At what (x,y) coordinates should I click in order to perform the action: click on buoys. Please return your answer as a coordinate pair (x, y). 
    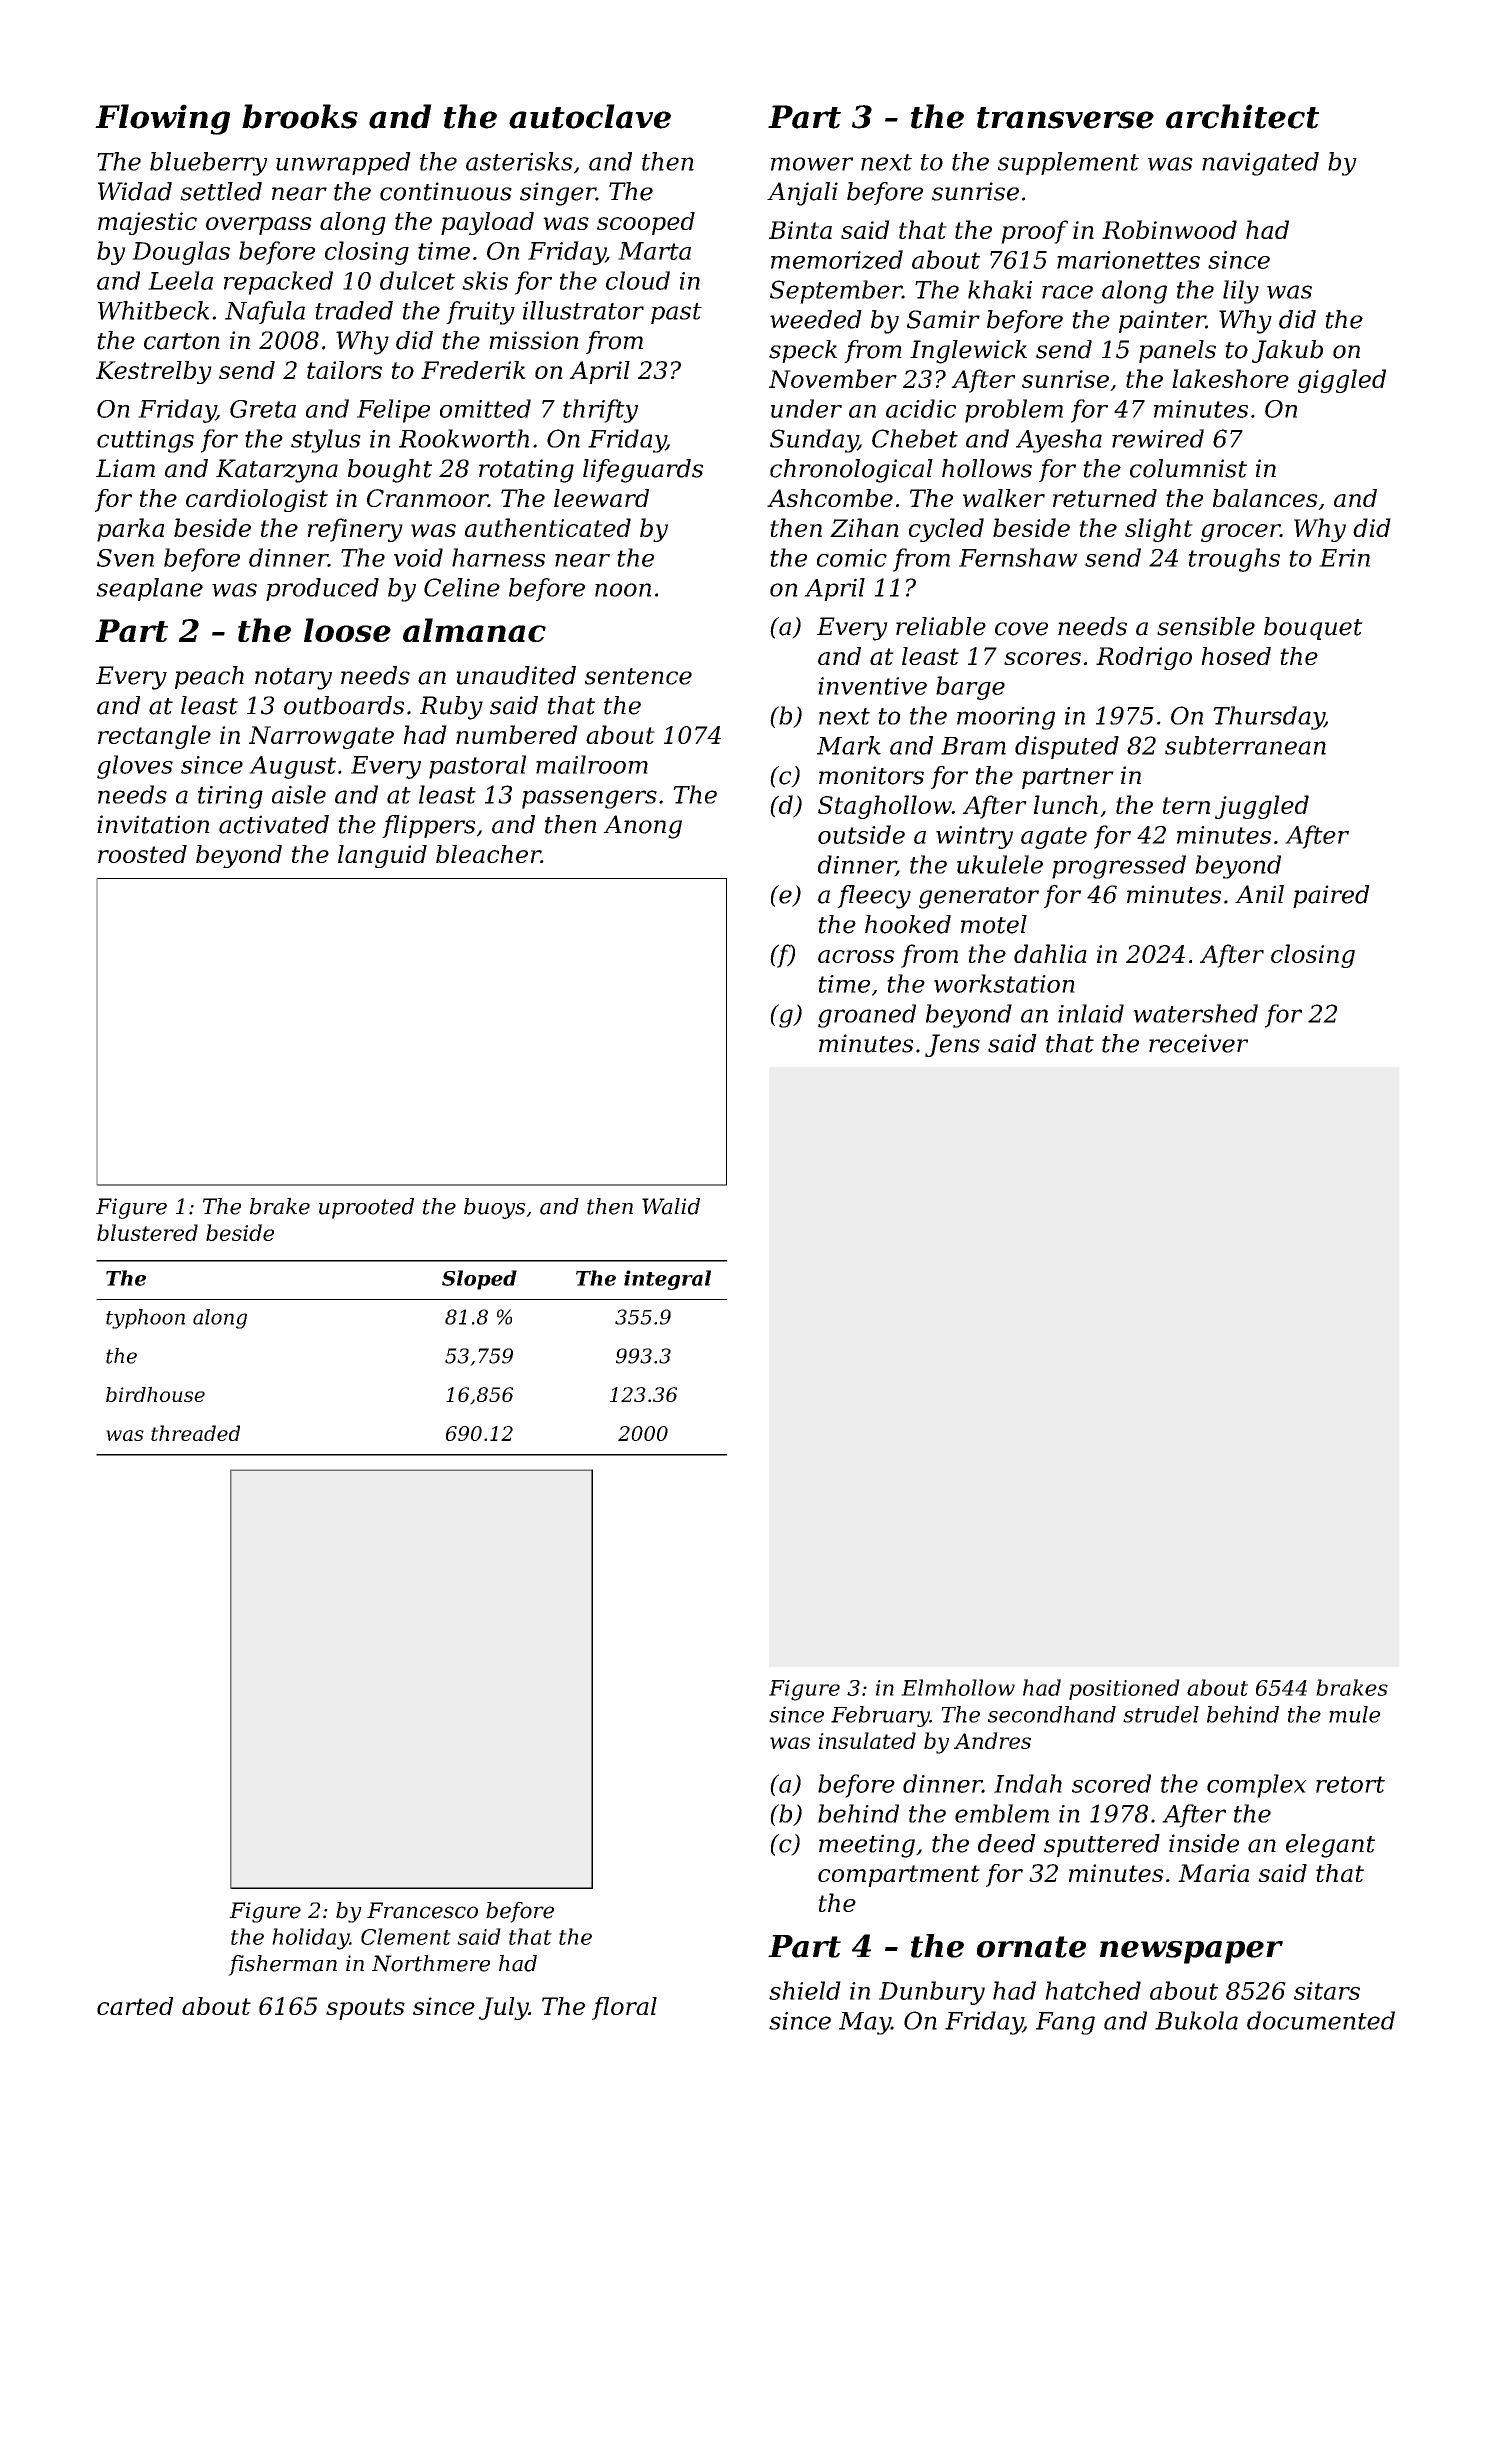
    Looking at the image, I should click on (495, 1208).
